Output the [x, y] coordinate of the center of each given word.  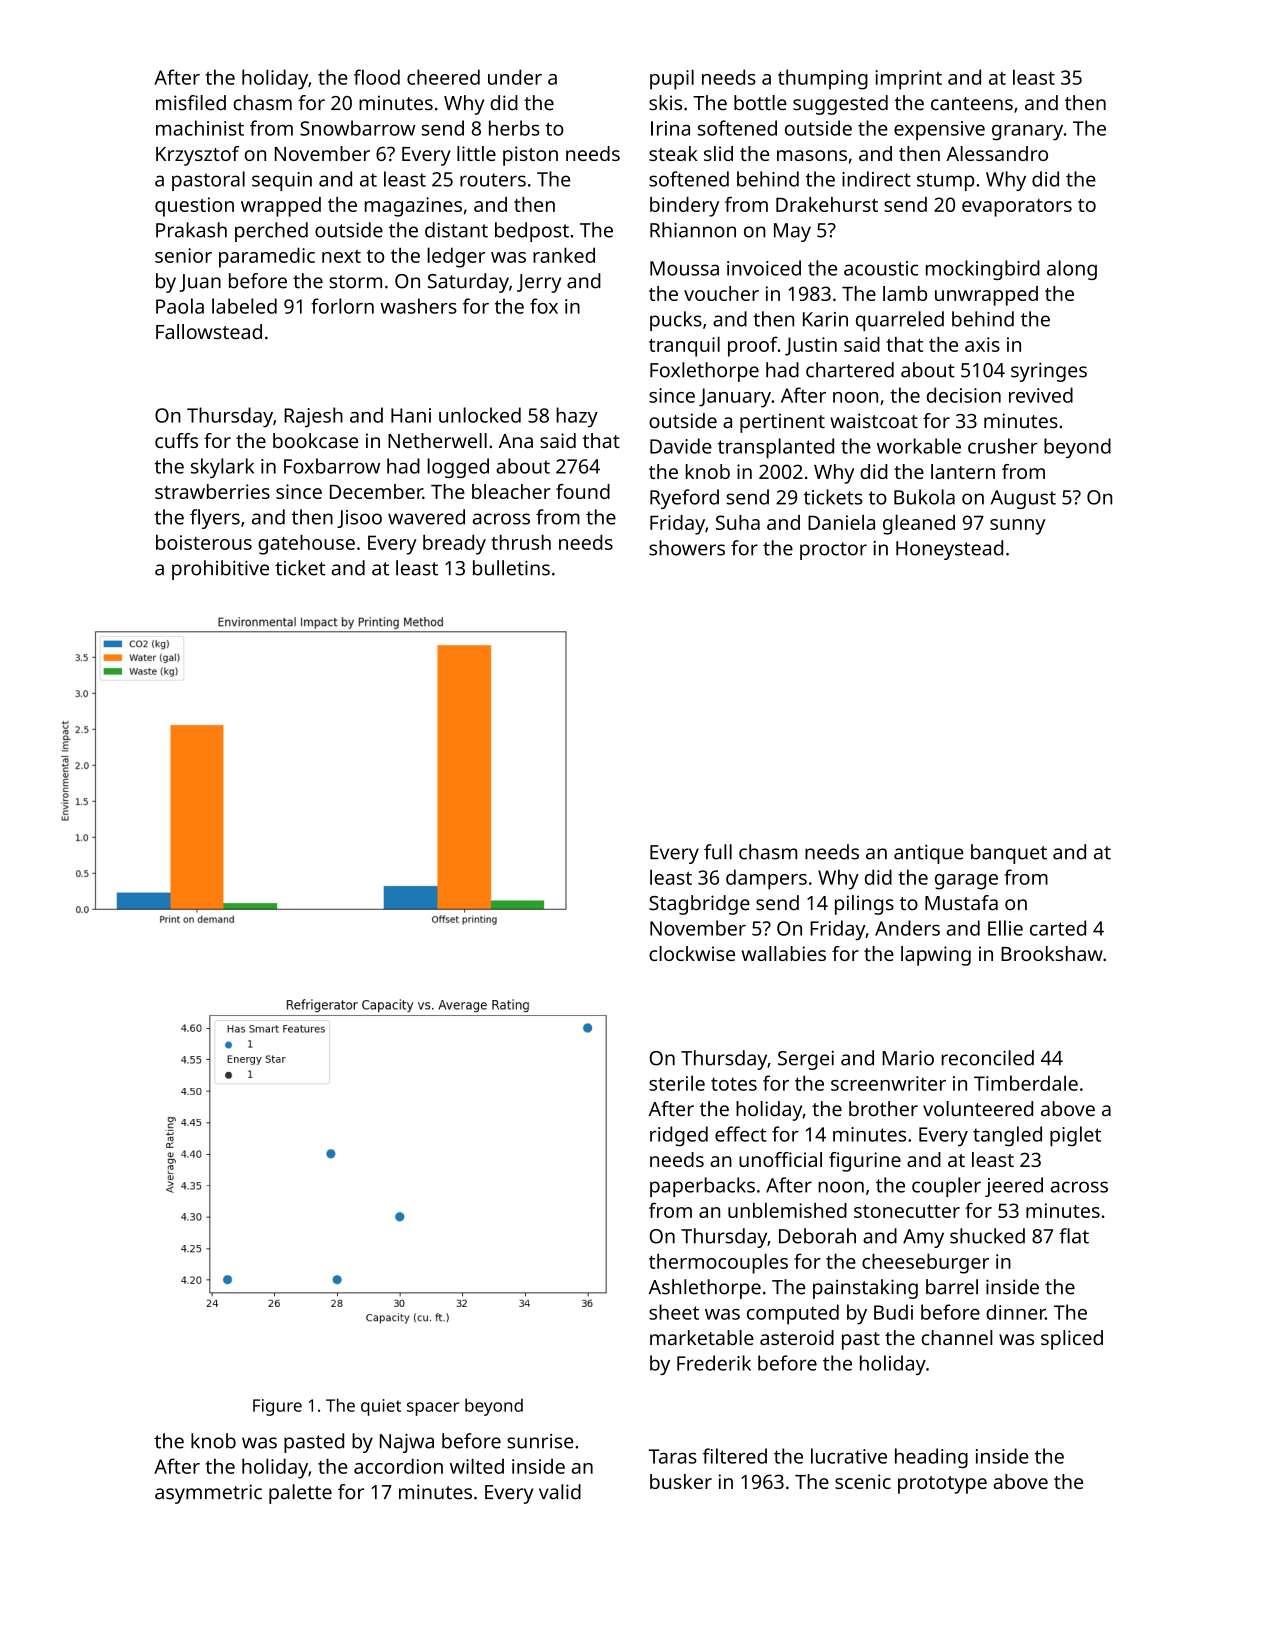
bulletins [511, 568]
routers [493, 180]
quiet [381, 1407]
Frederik [714, 1363]
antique [929, 854]
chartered [850, 370]
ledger [456, 257]
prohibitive [220, 570]
